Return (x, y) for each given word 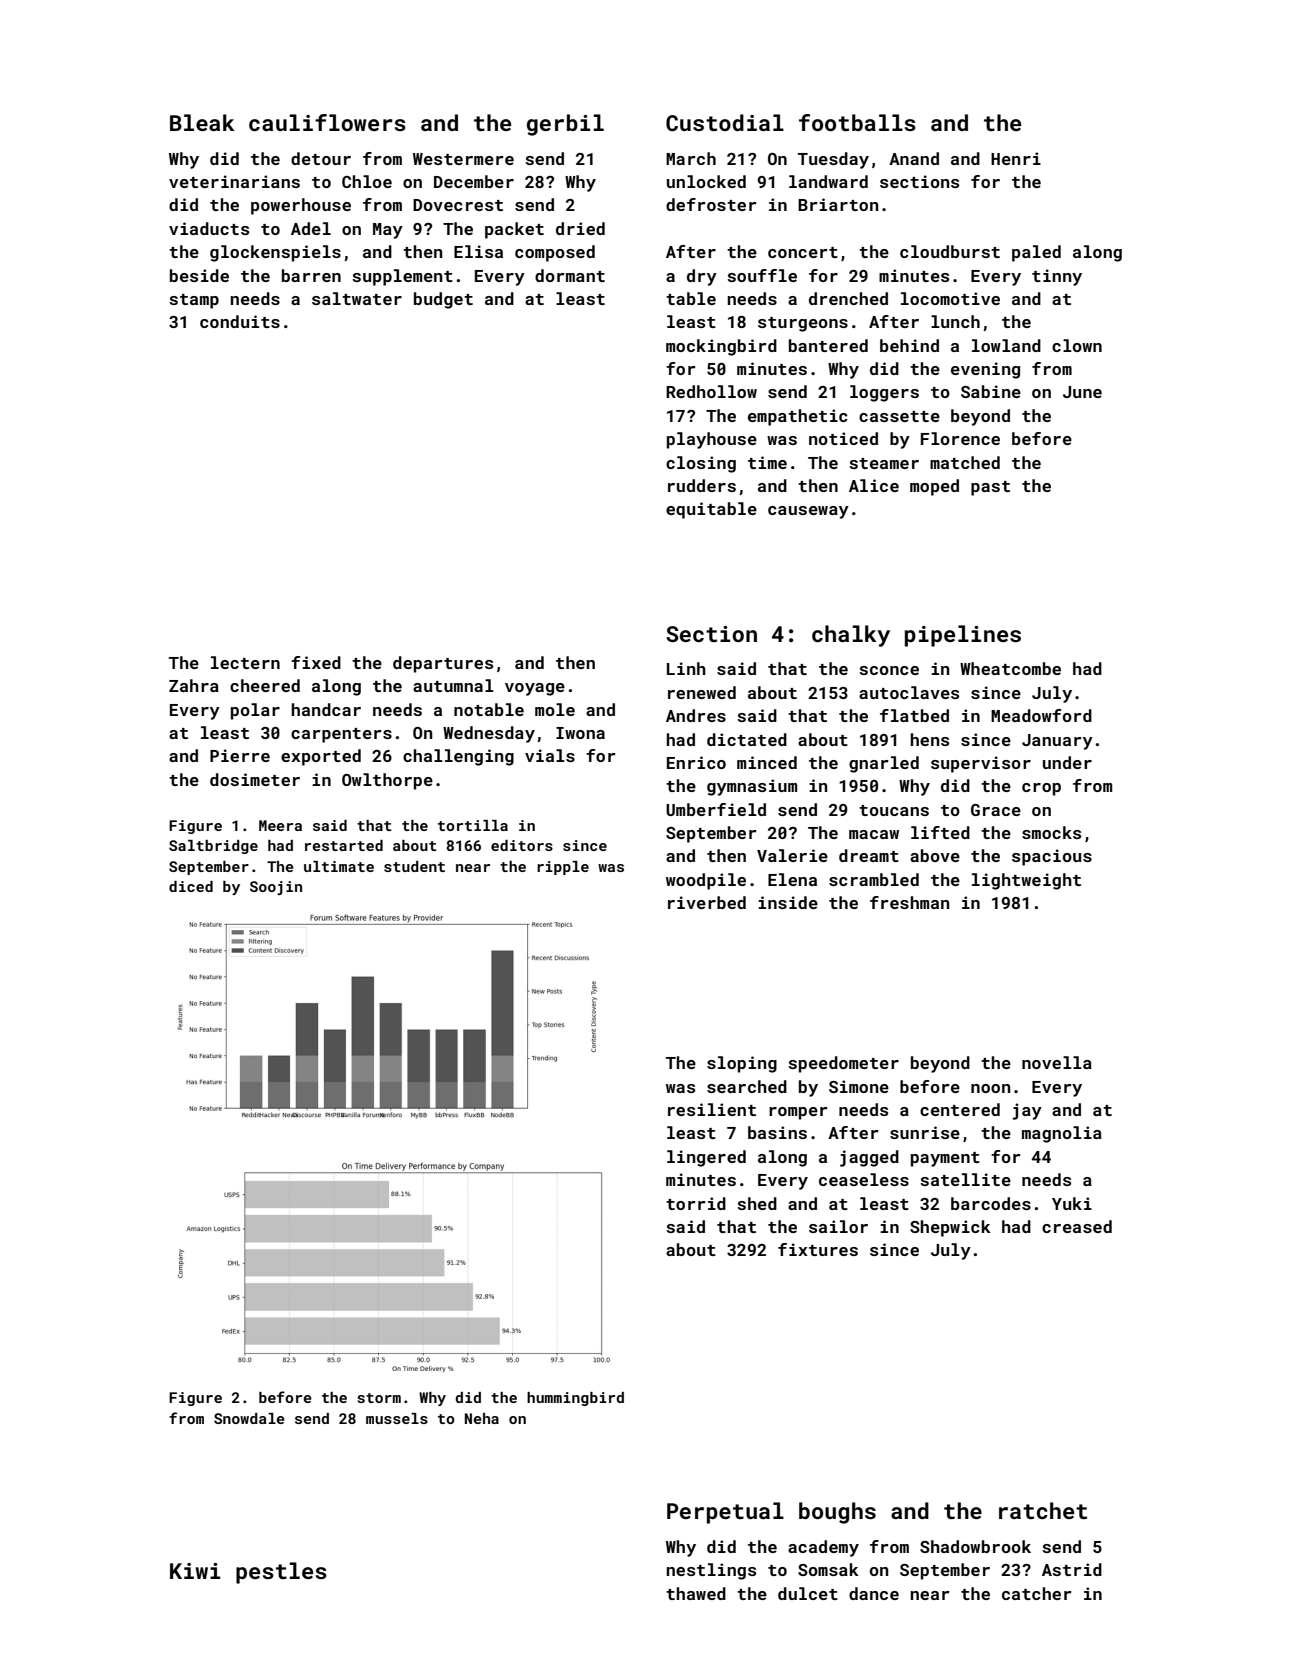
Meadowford (1041, 715)
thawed (696, 1593)
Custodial (725, 122)
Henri (1016, 158)
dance (874, 1593)
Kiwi (195, 1571)
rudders (702, 485)
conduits (240, 321)
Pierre (240, 755)
